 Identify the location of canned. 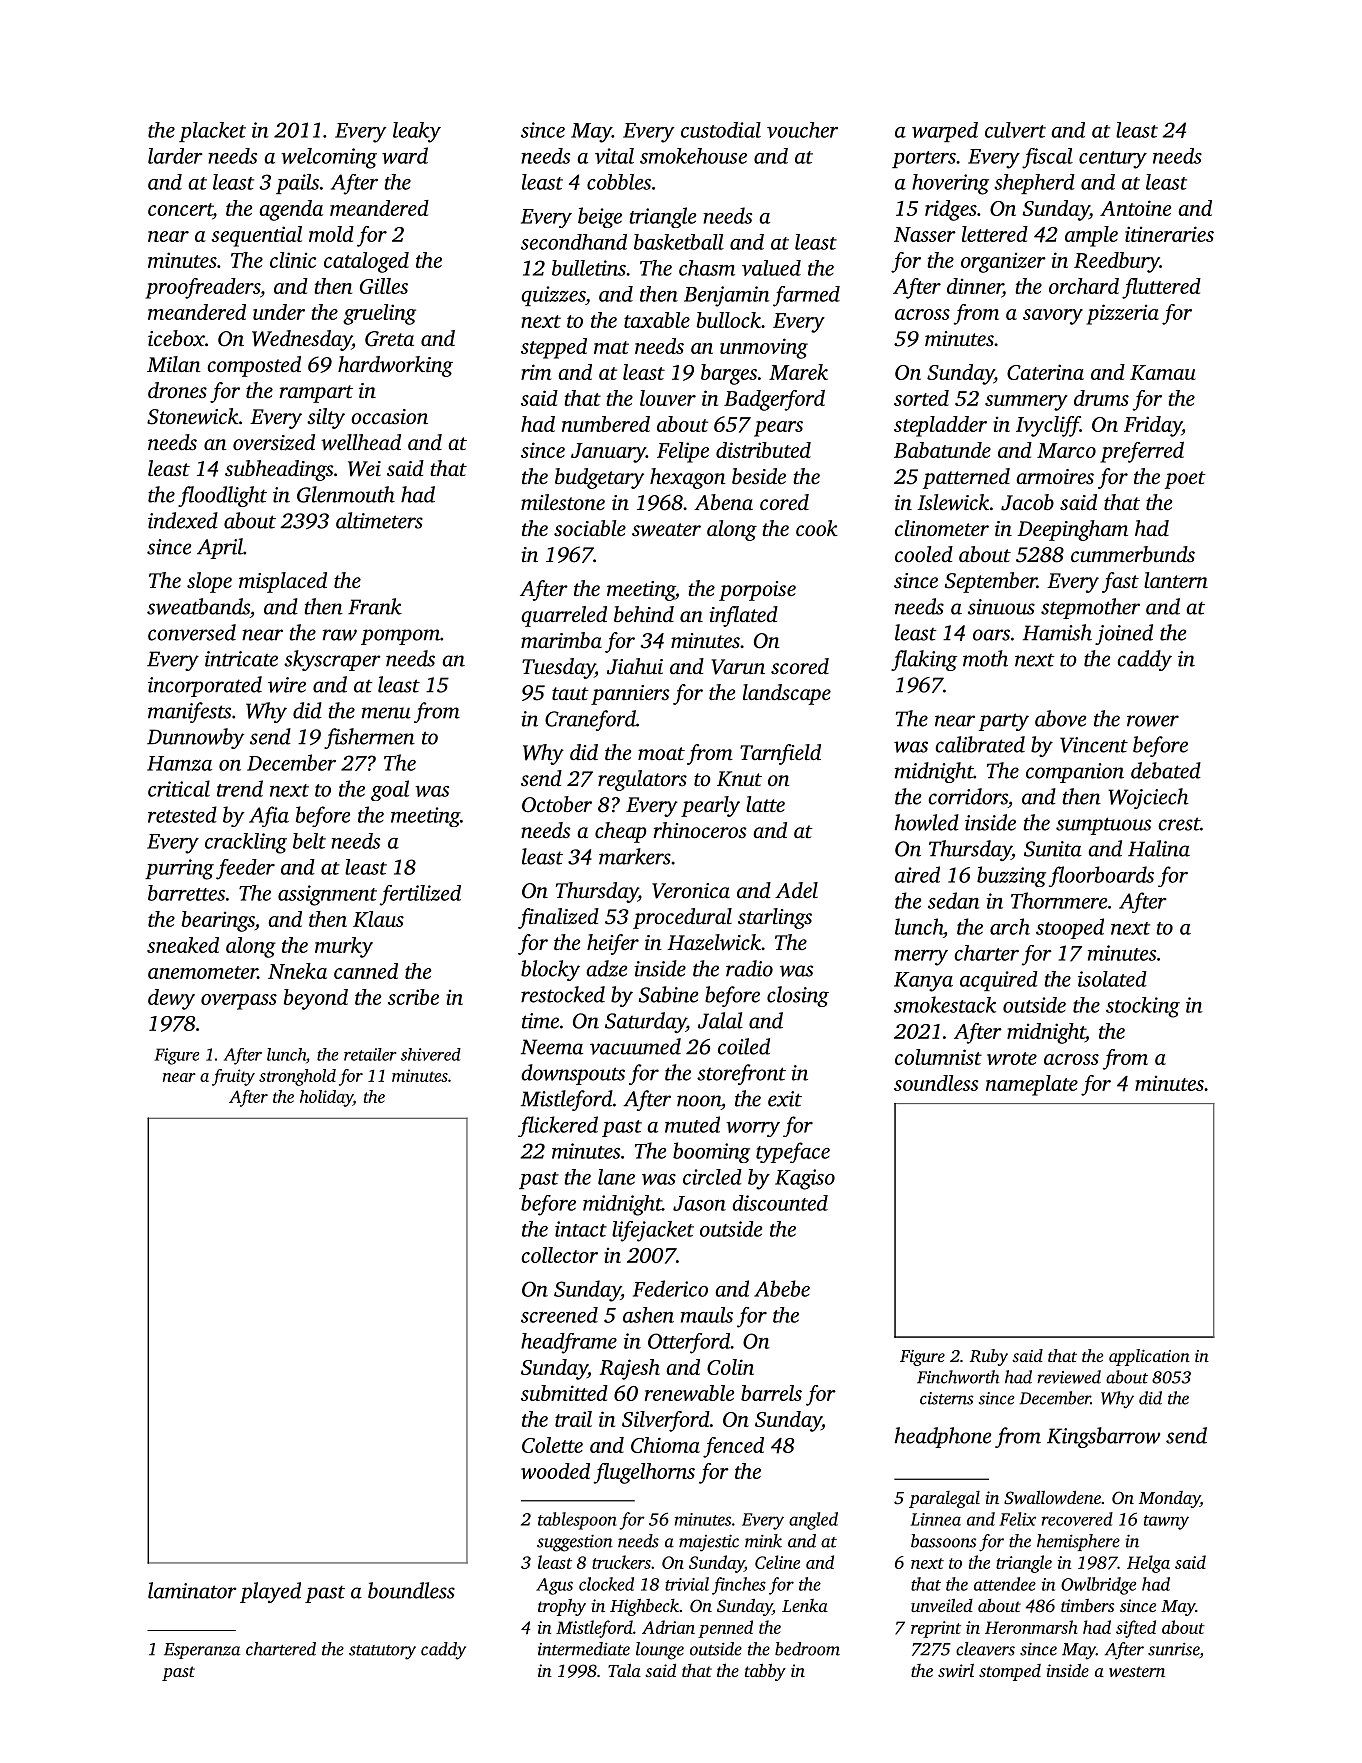
(366, 971).
